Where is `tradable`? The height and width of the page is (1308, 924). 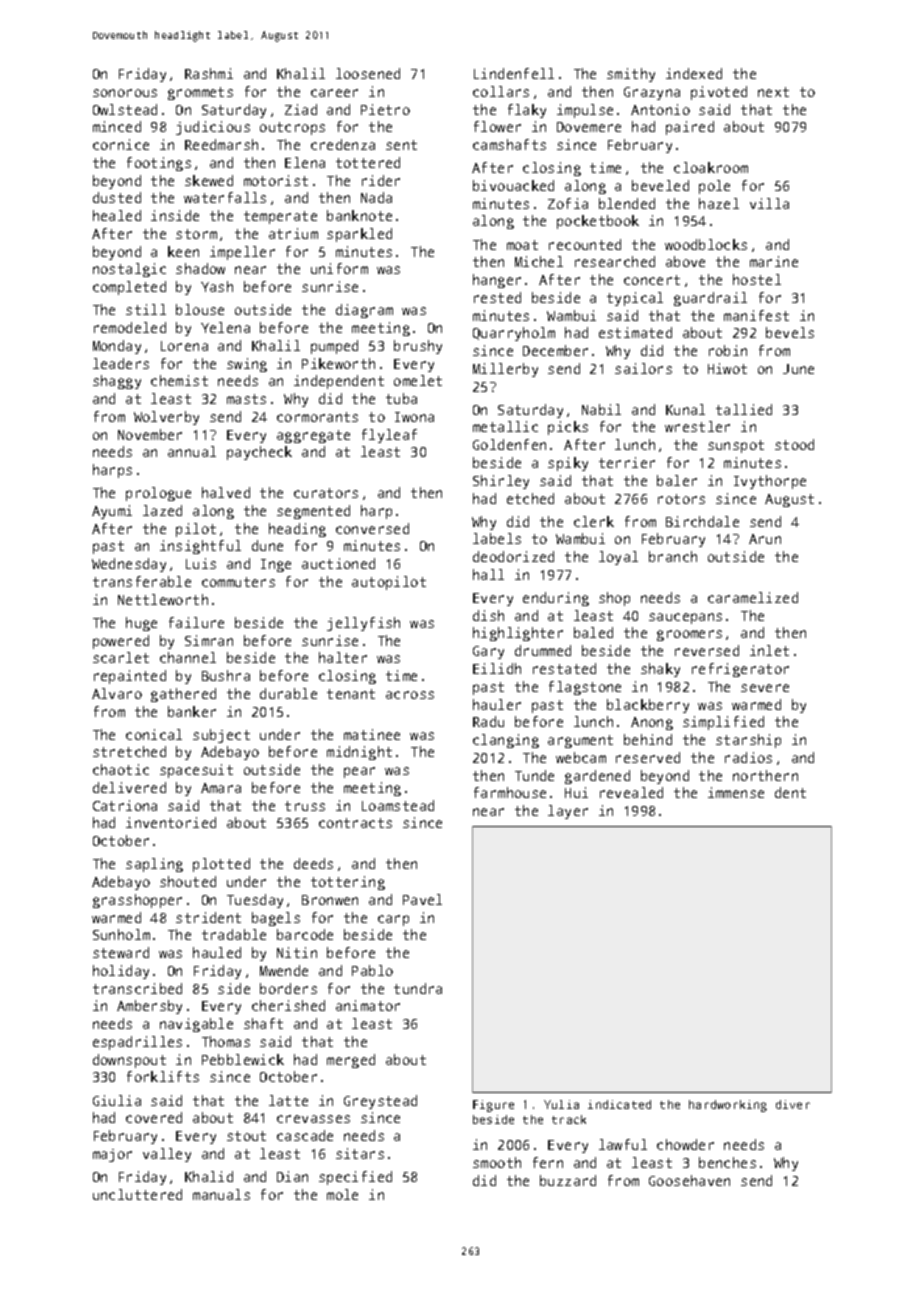
tradable is located at coordinates (234, 934).
